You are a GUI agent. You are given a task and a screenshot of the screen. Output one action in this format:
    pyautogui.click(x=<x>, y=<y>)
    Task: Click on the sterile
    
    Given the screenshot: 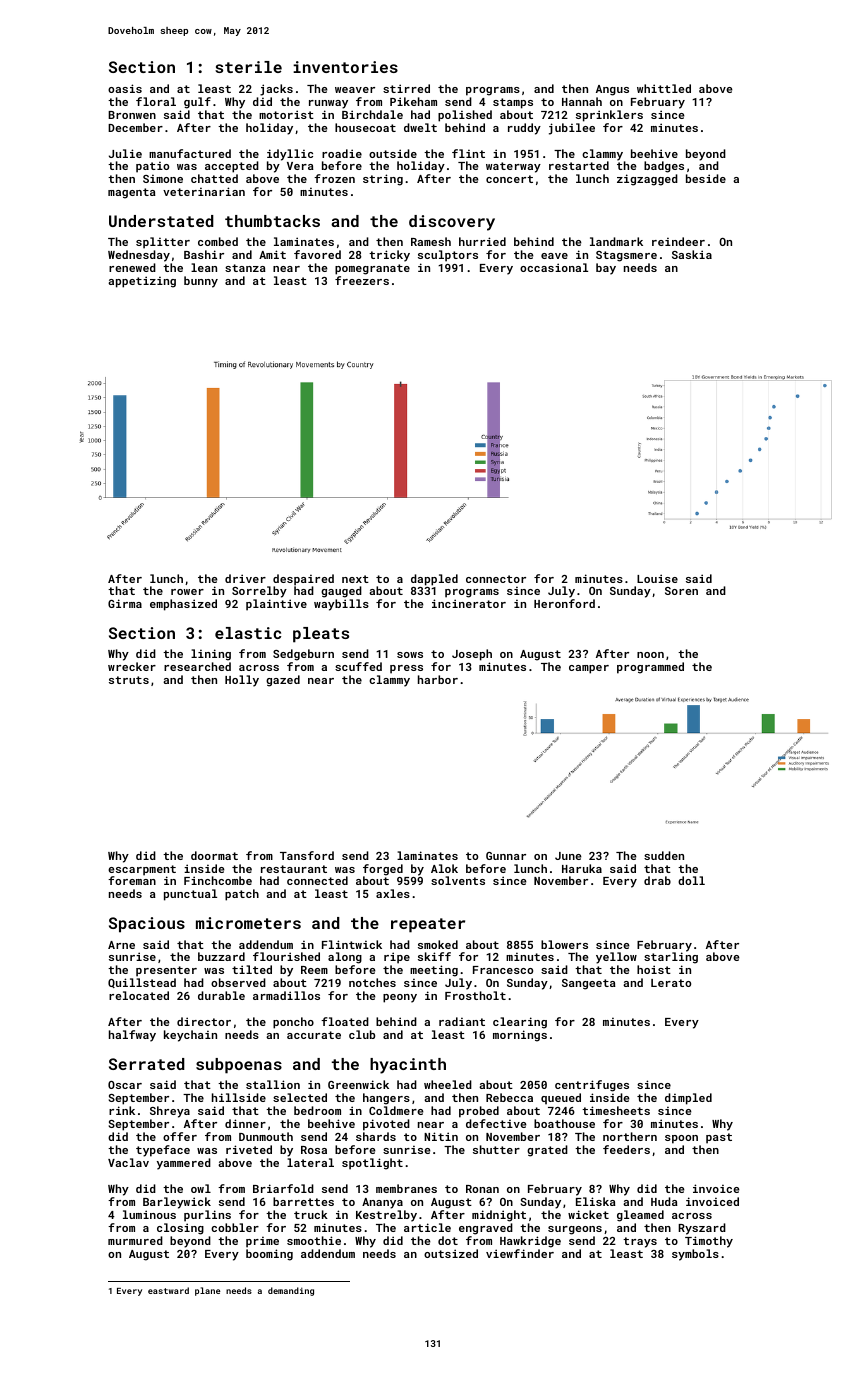 What is the action you would take?
    pyautogui.click(x=248, y=67)
